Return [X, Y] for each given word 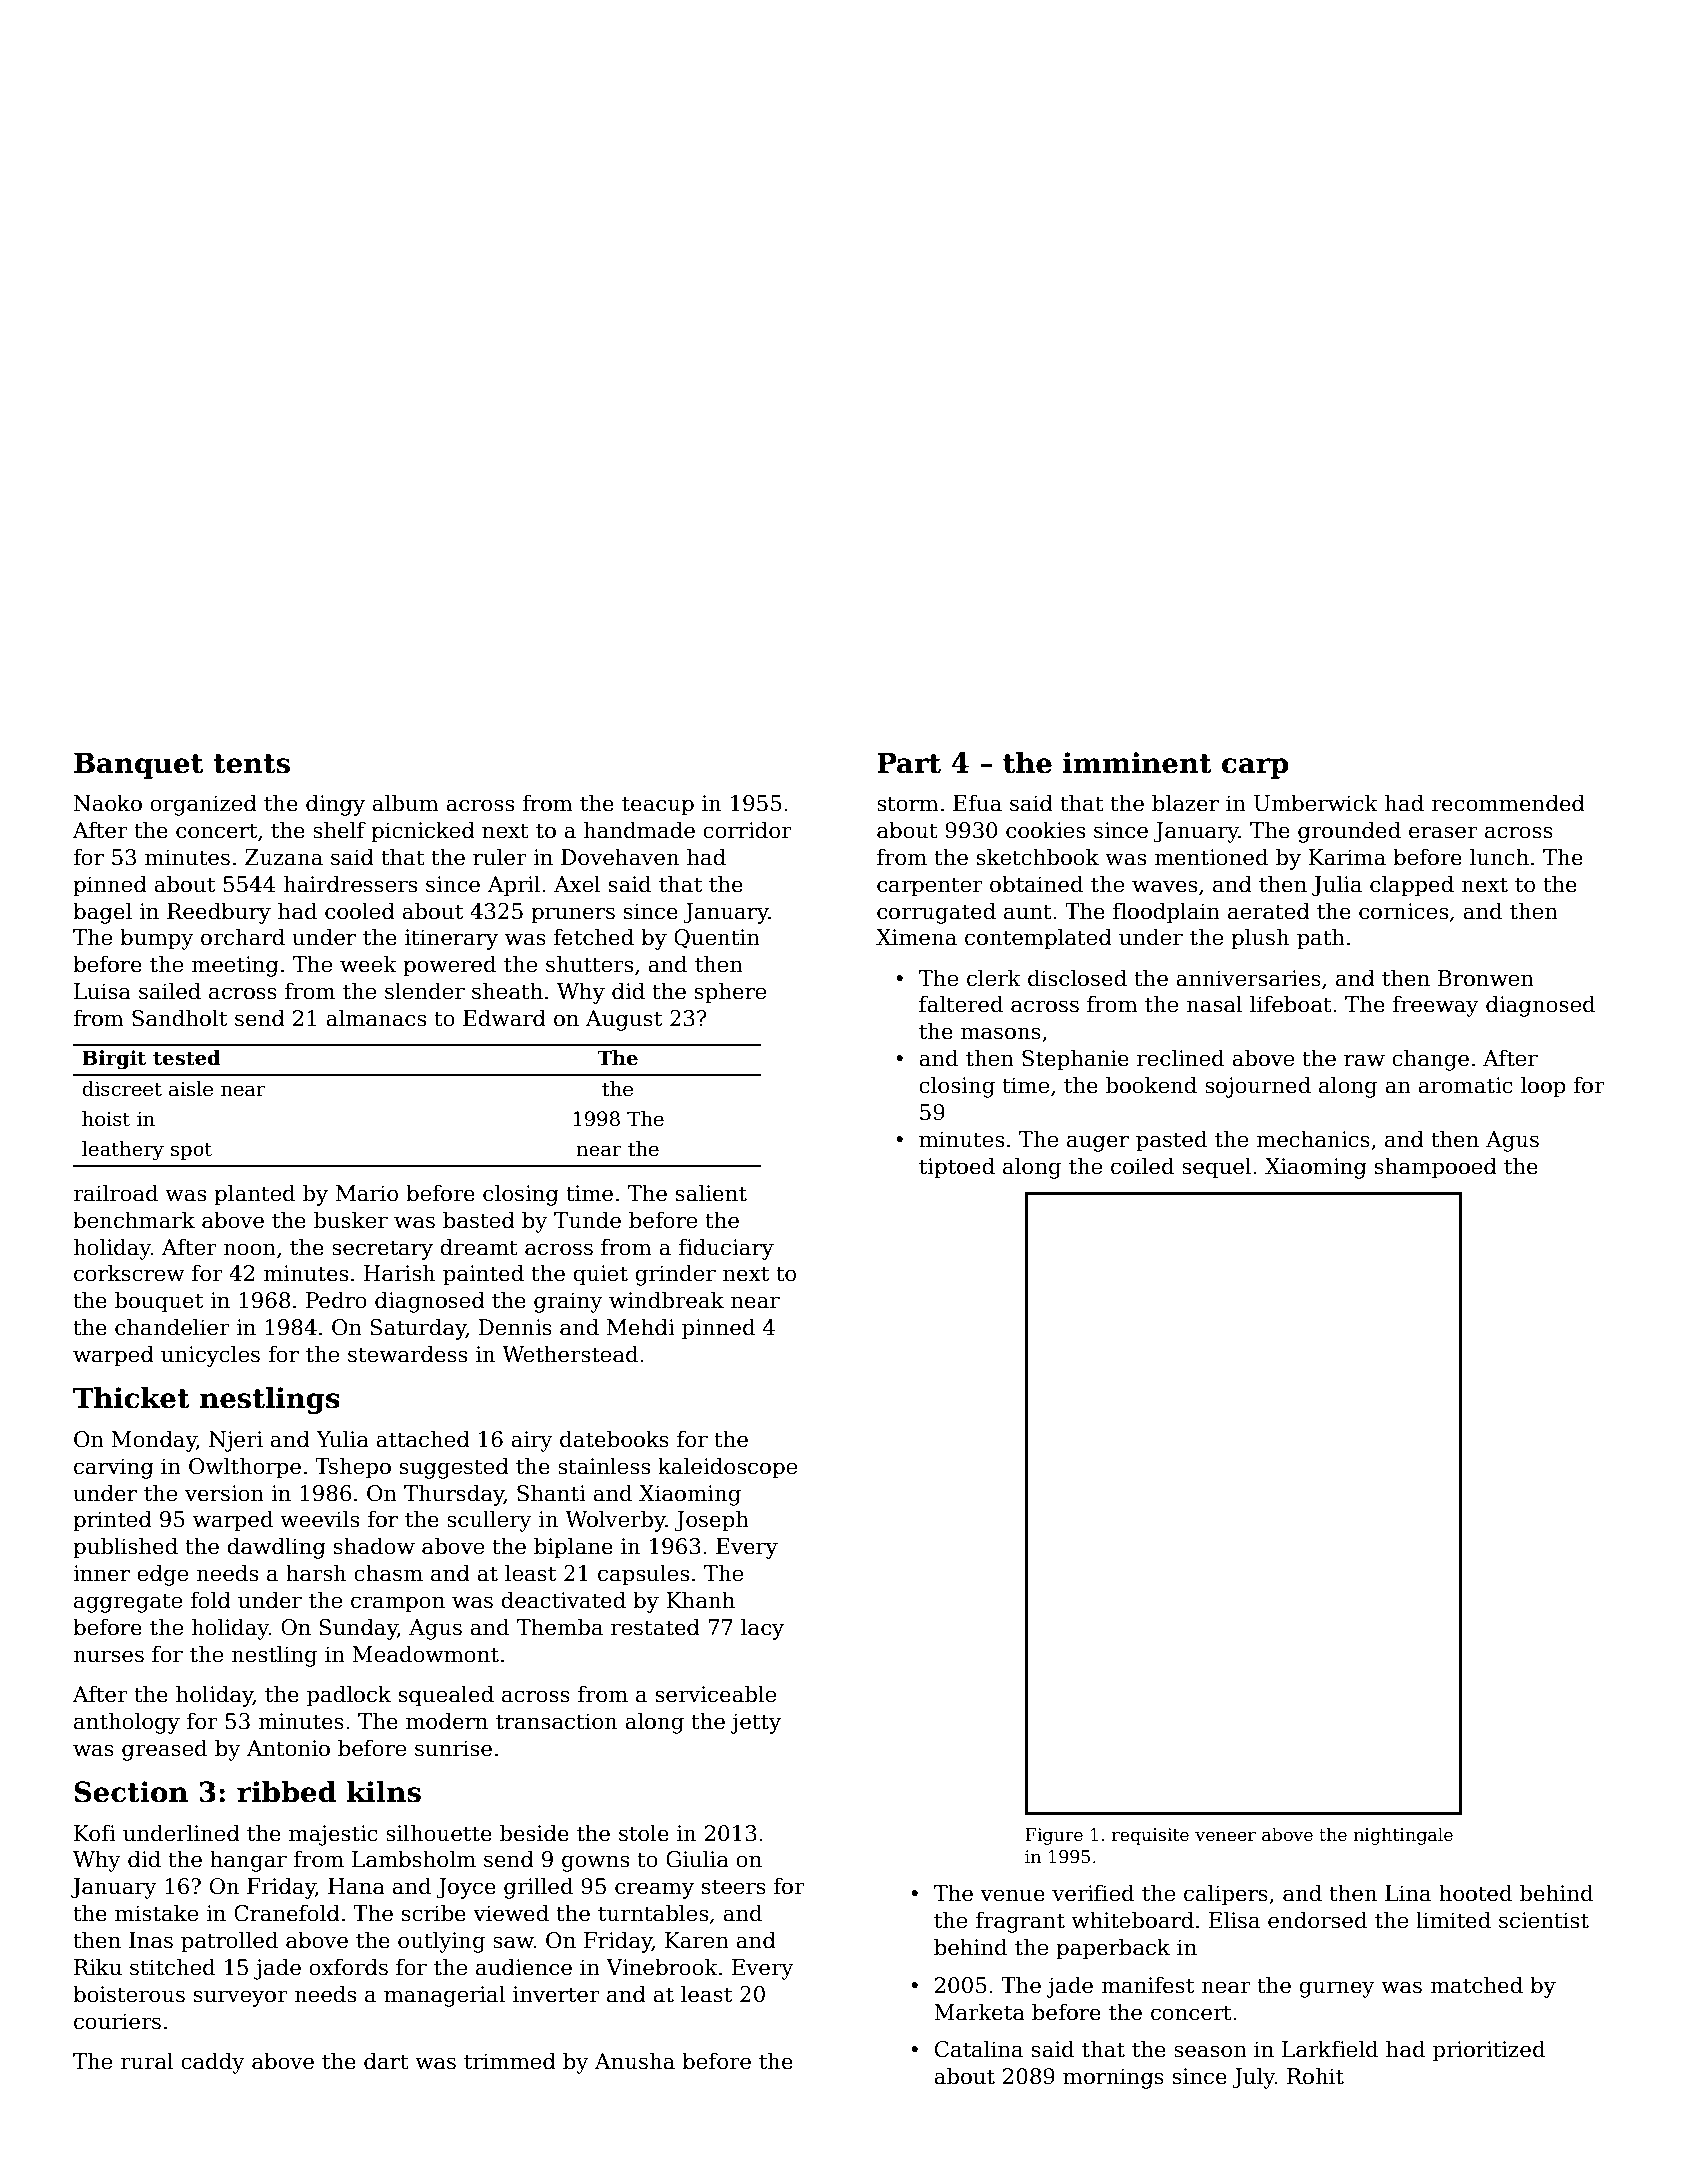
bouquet [159, 1302]
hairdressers [350, 884]
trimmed [510, 2061]
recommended [1508, 803]
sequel [1217, 1168]
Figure [1054, 1836]
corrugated [936, 913]
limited [1453, 1920]
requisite [1150, 1836]
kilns [384, 1792]
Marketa [979, 2012]
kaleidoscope [727, 1468]
